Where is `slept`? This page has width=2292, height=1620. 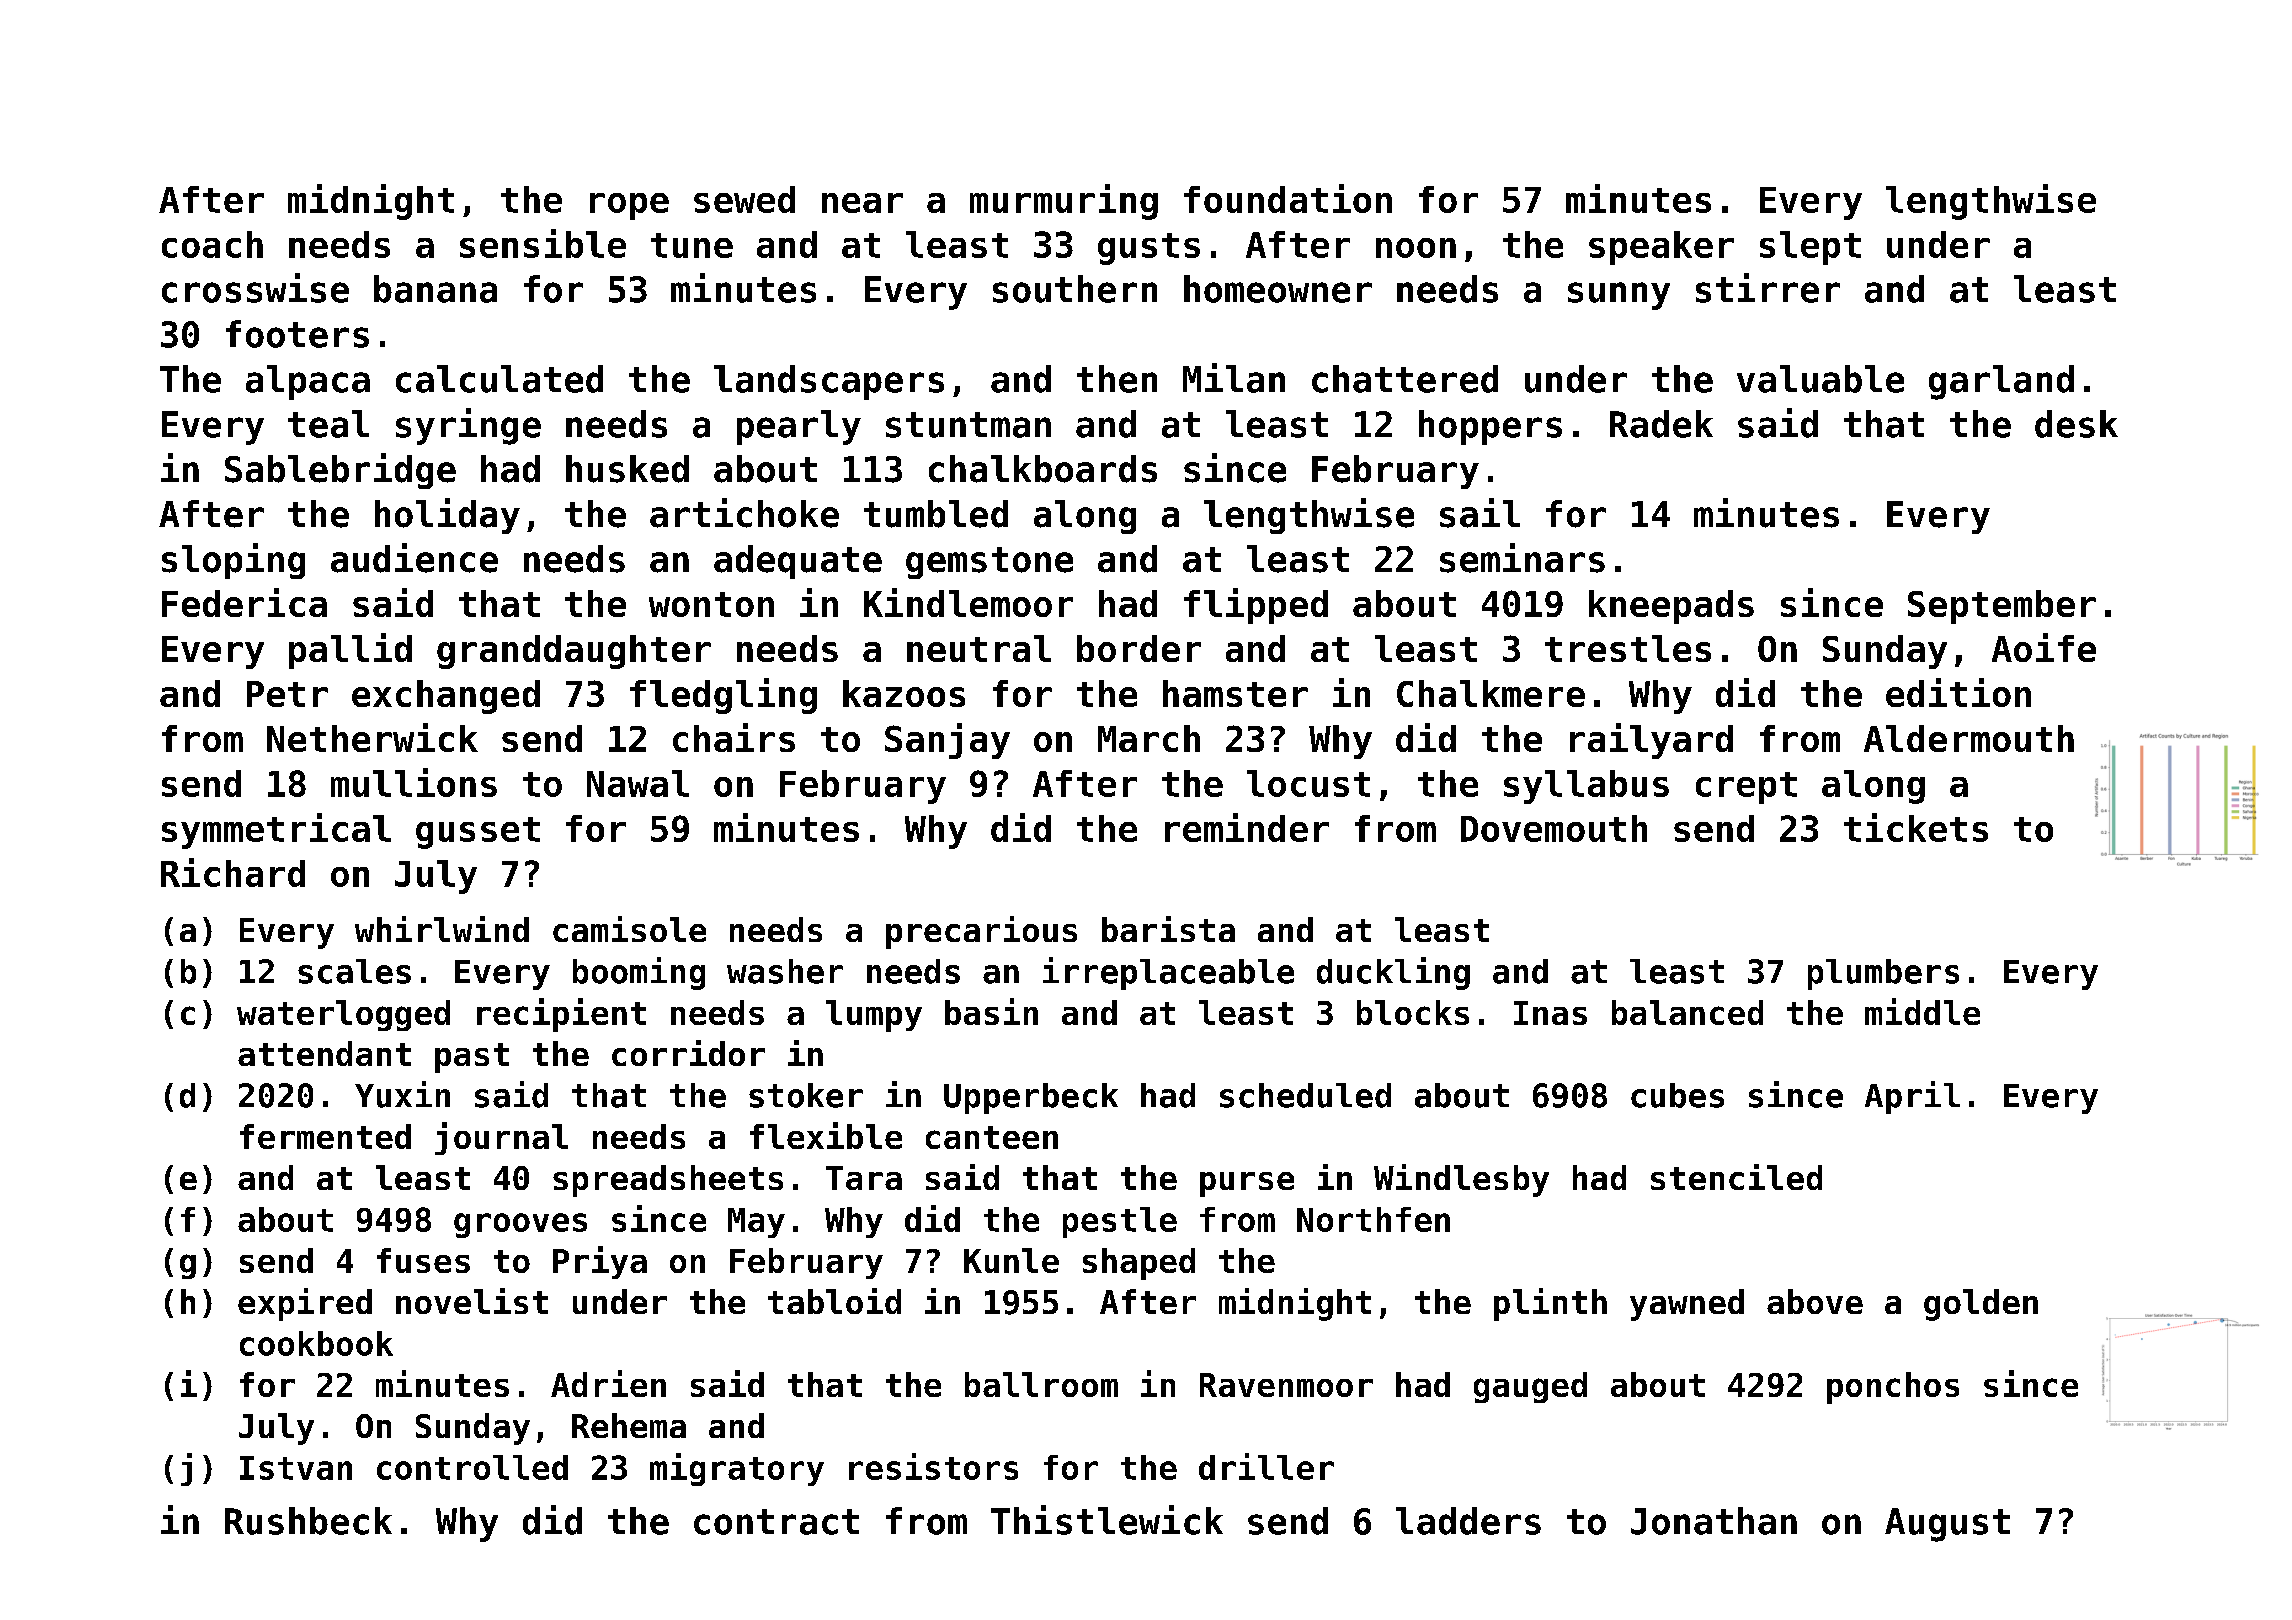 slept is located at coordinates (1810, 248).
